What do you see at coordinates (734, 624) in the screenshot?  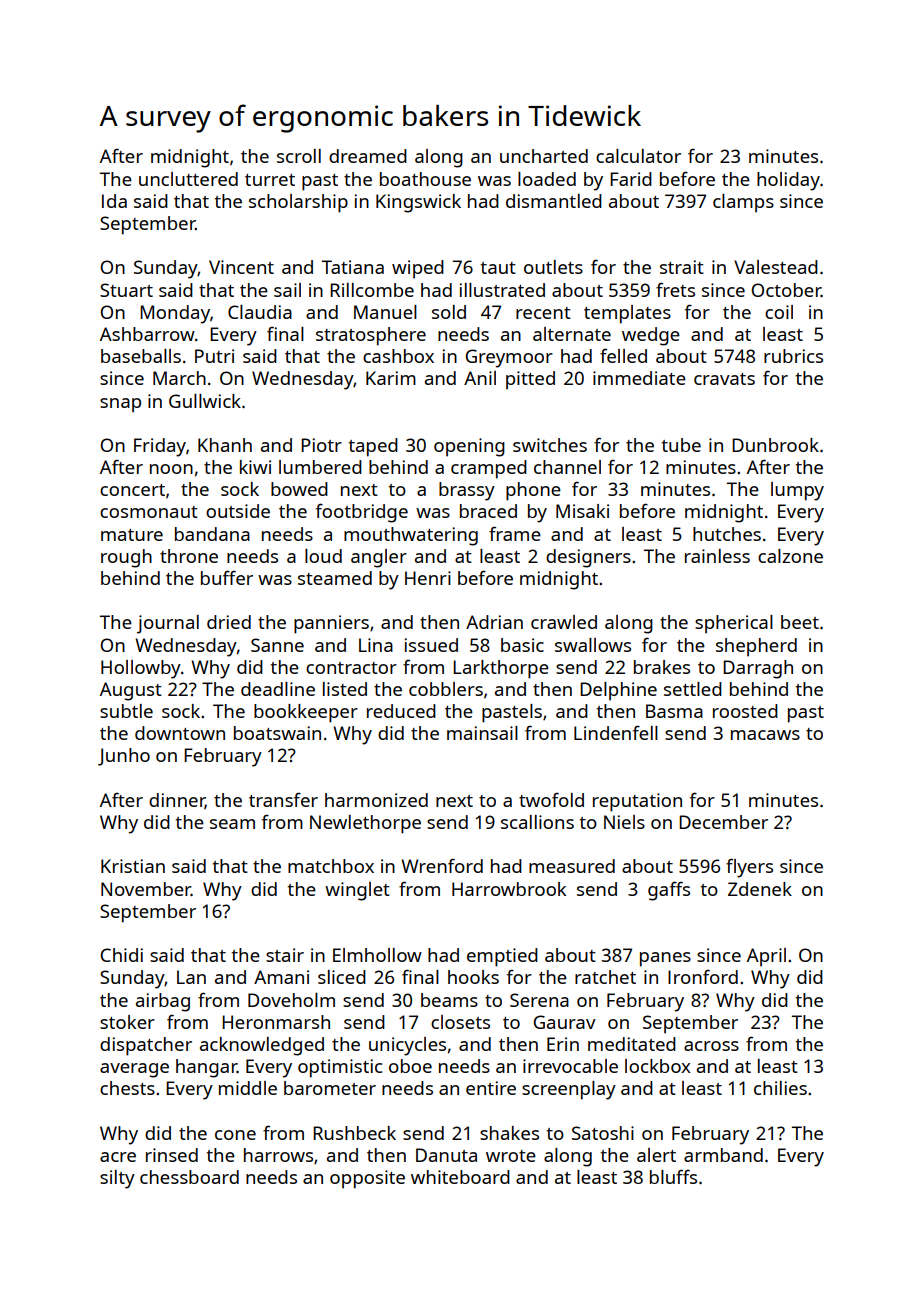 I see `spherical` at bounding box center [734, 624].
